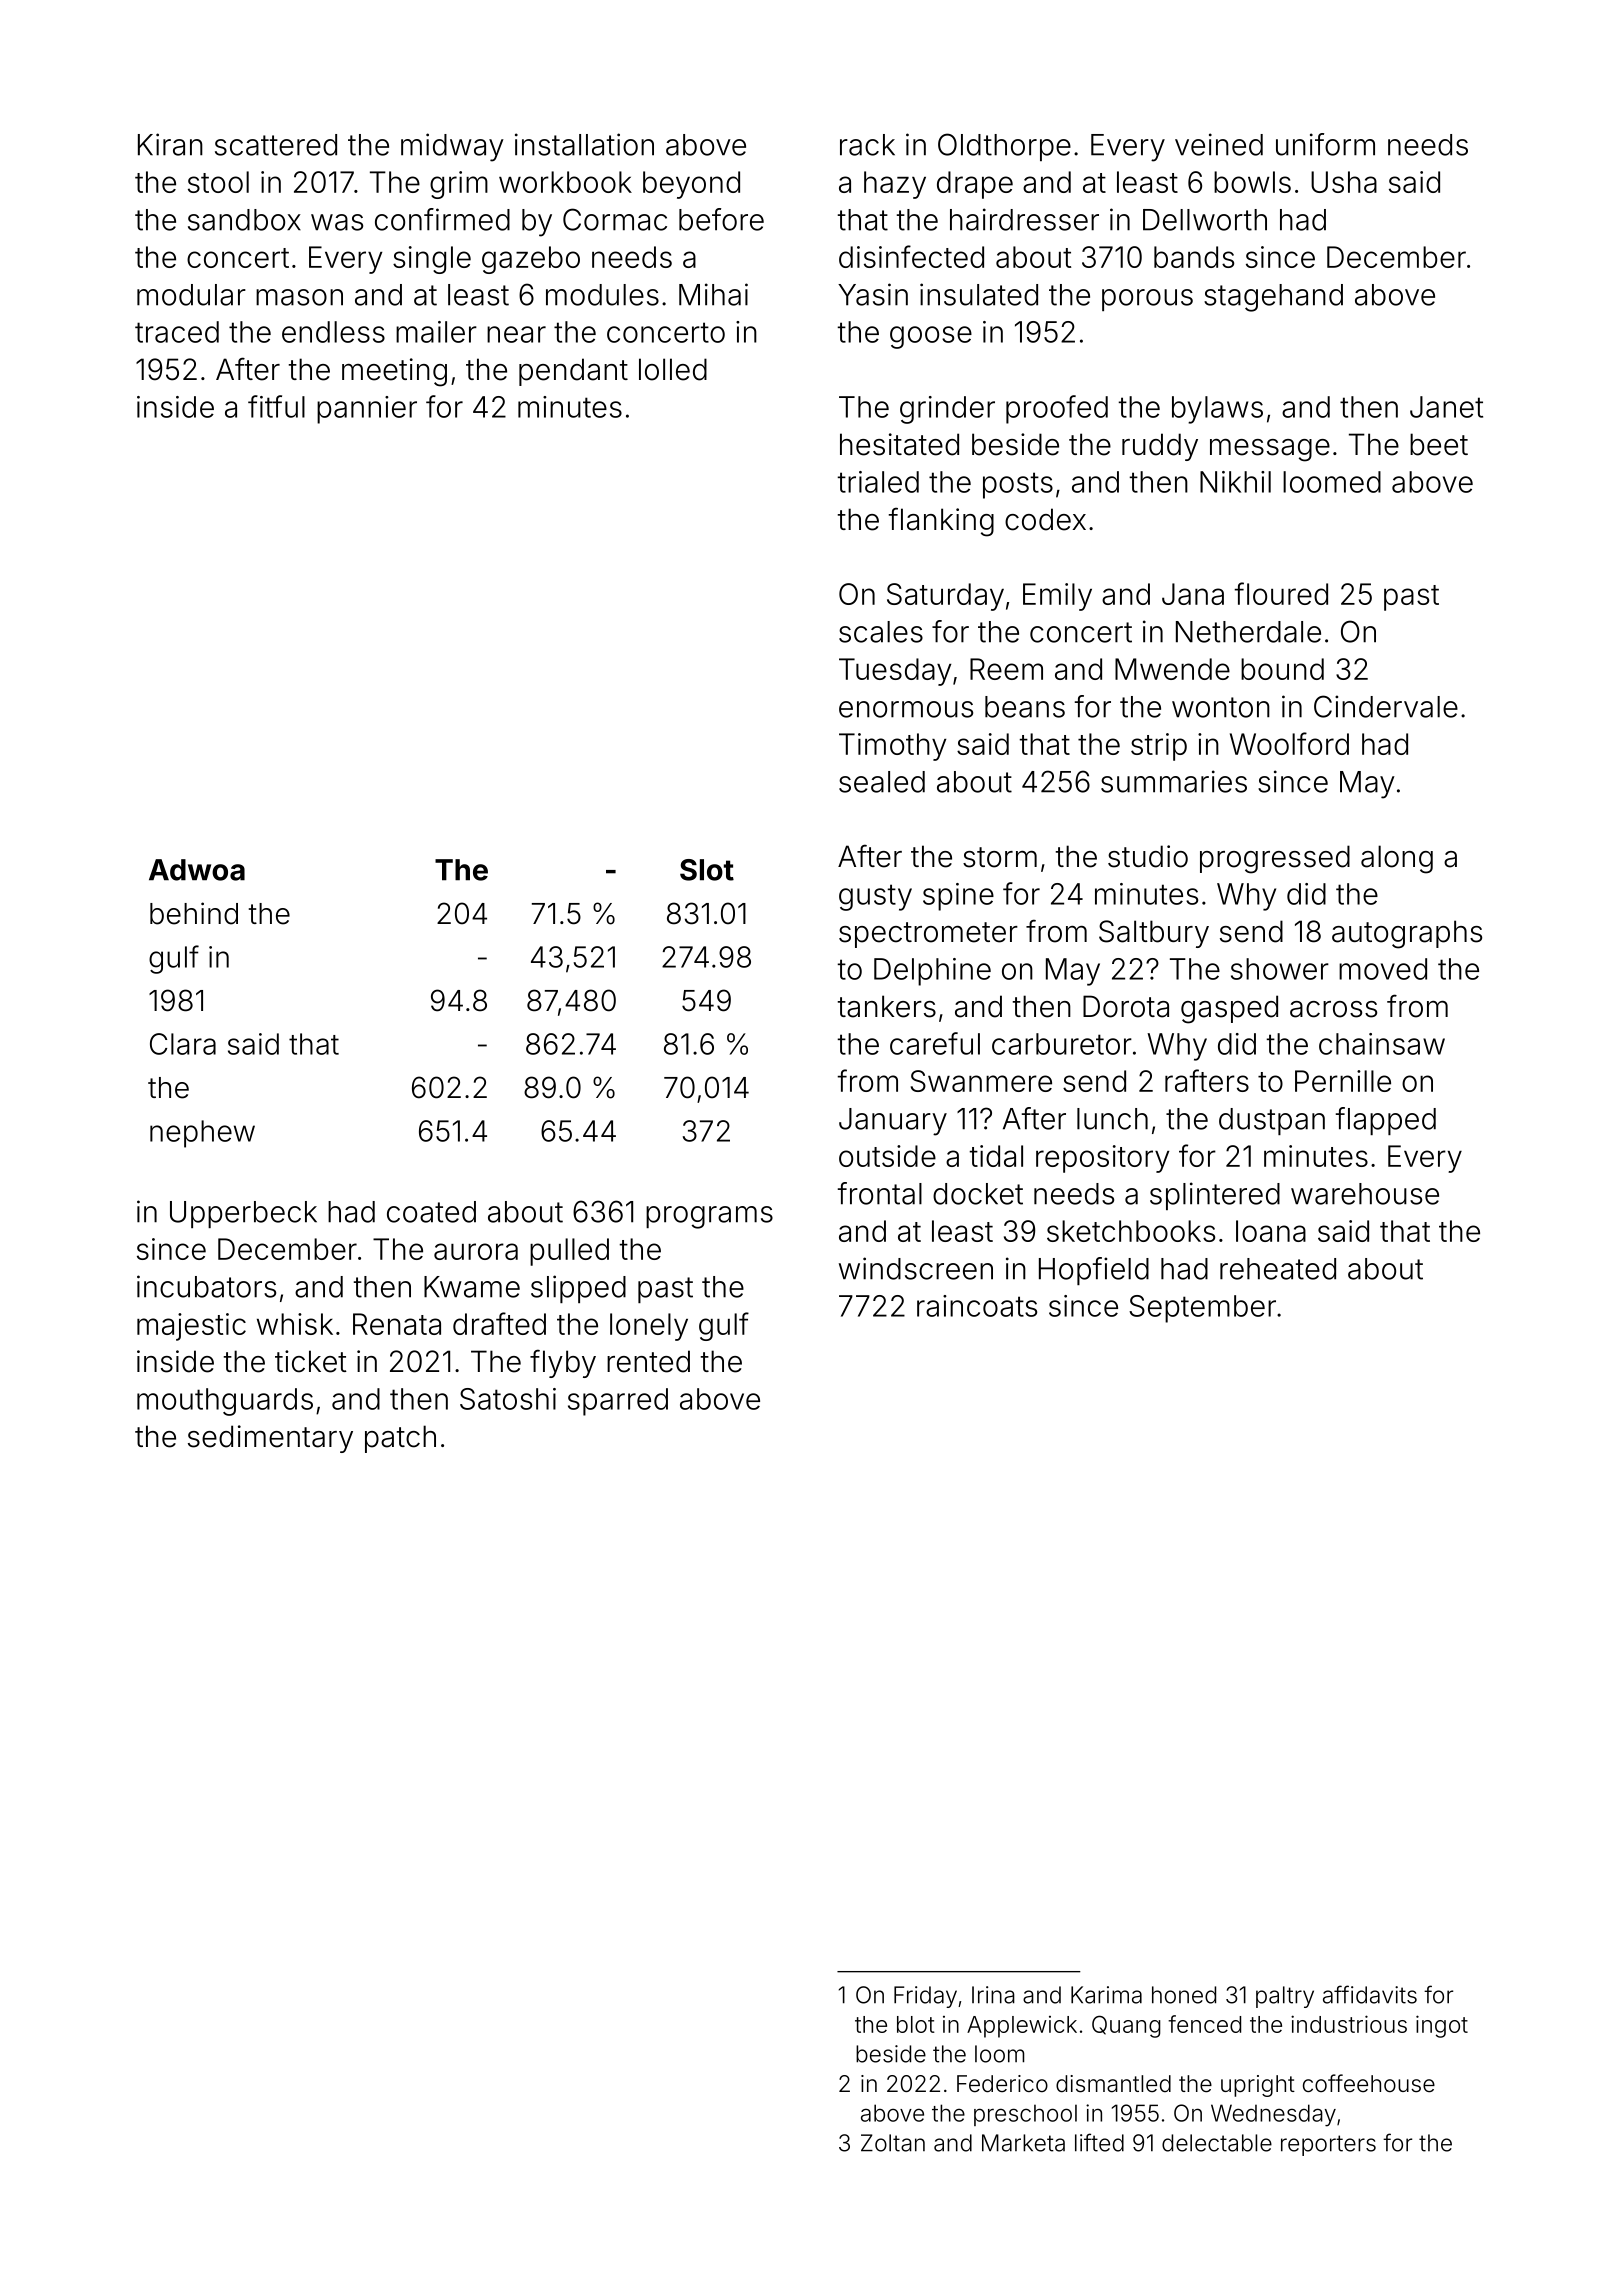 This screenshot has width=1620, height=2292. Describe the element at coordinates (1386, 706) in the screenshot. I see `Cindervale` at that location.
